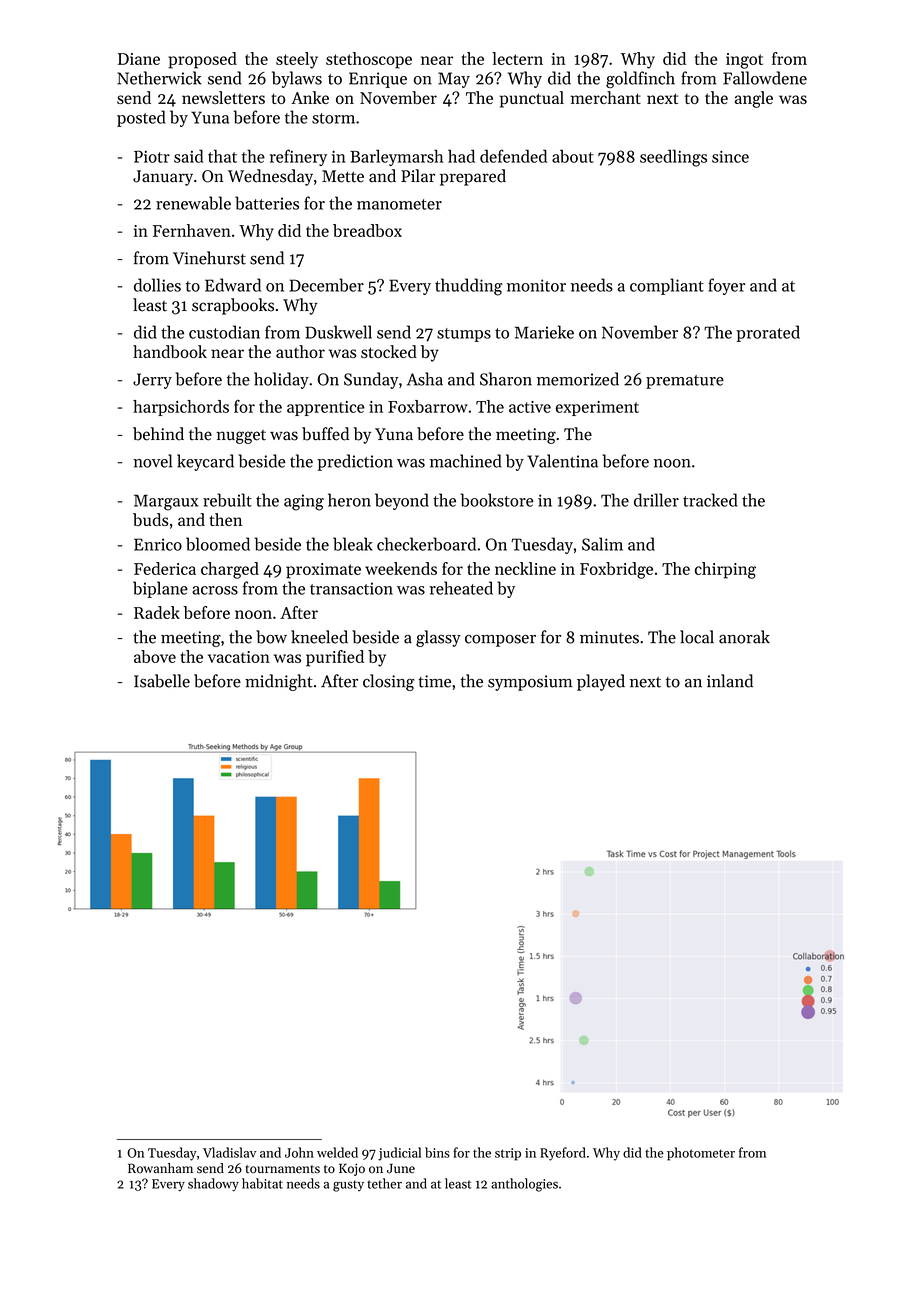 This screenshot has height=1308, width=924. Describe the element at coordinates (229, 1152) in the screenshot. I see `Vladislav` at that location.
